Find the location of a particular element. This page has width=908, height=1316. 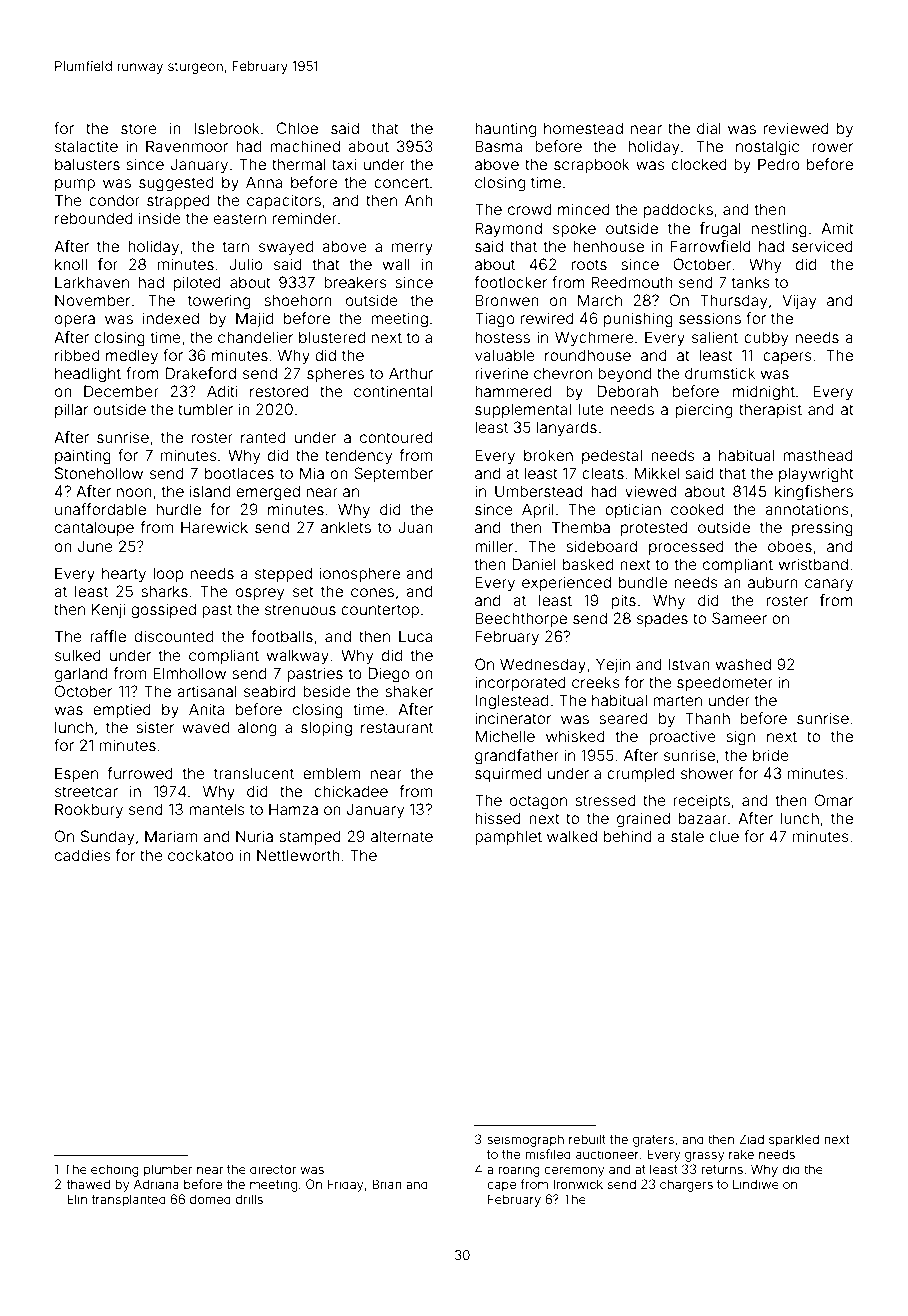

riverine is located at coordinates (501, 373).
